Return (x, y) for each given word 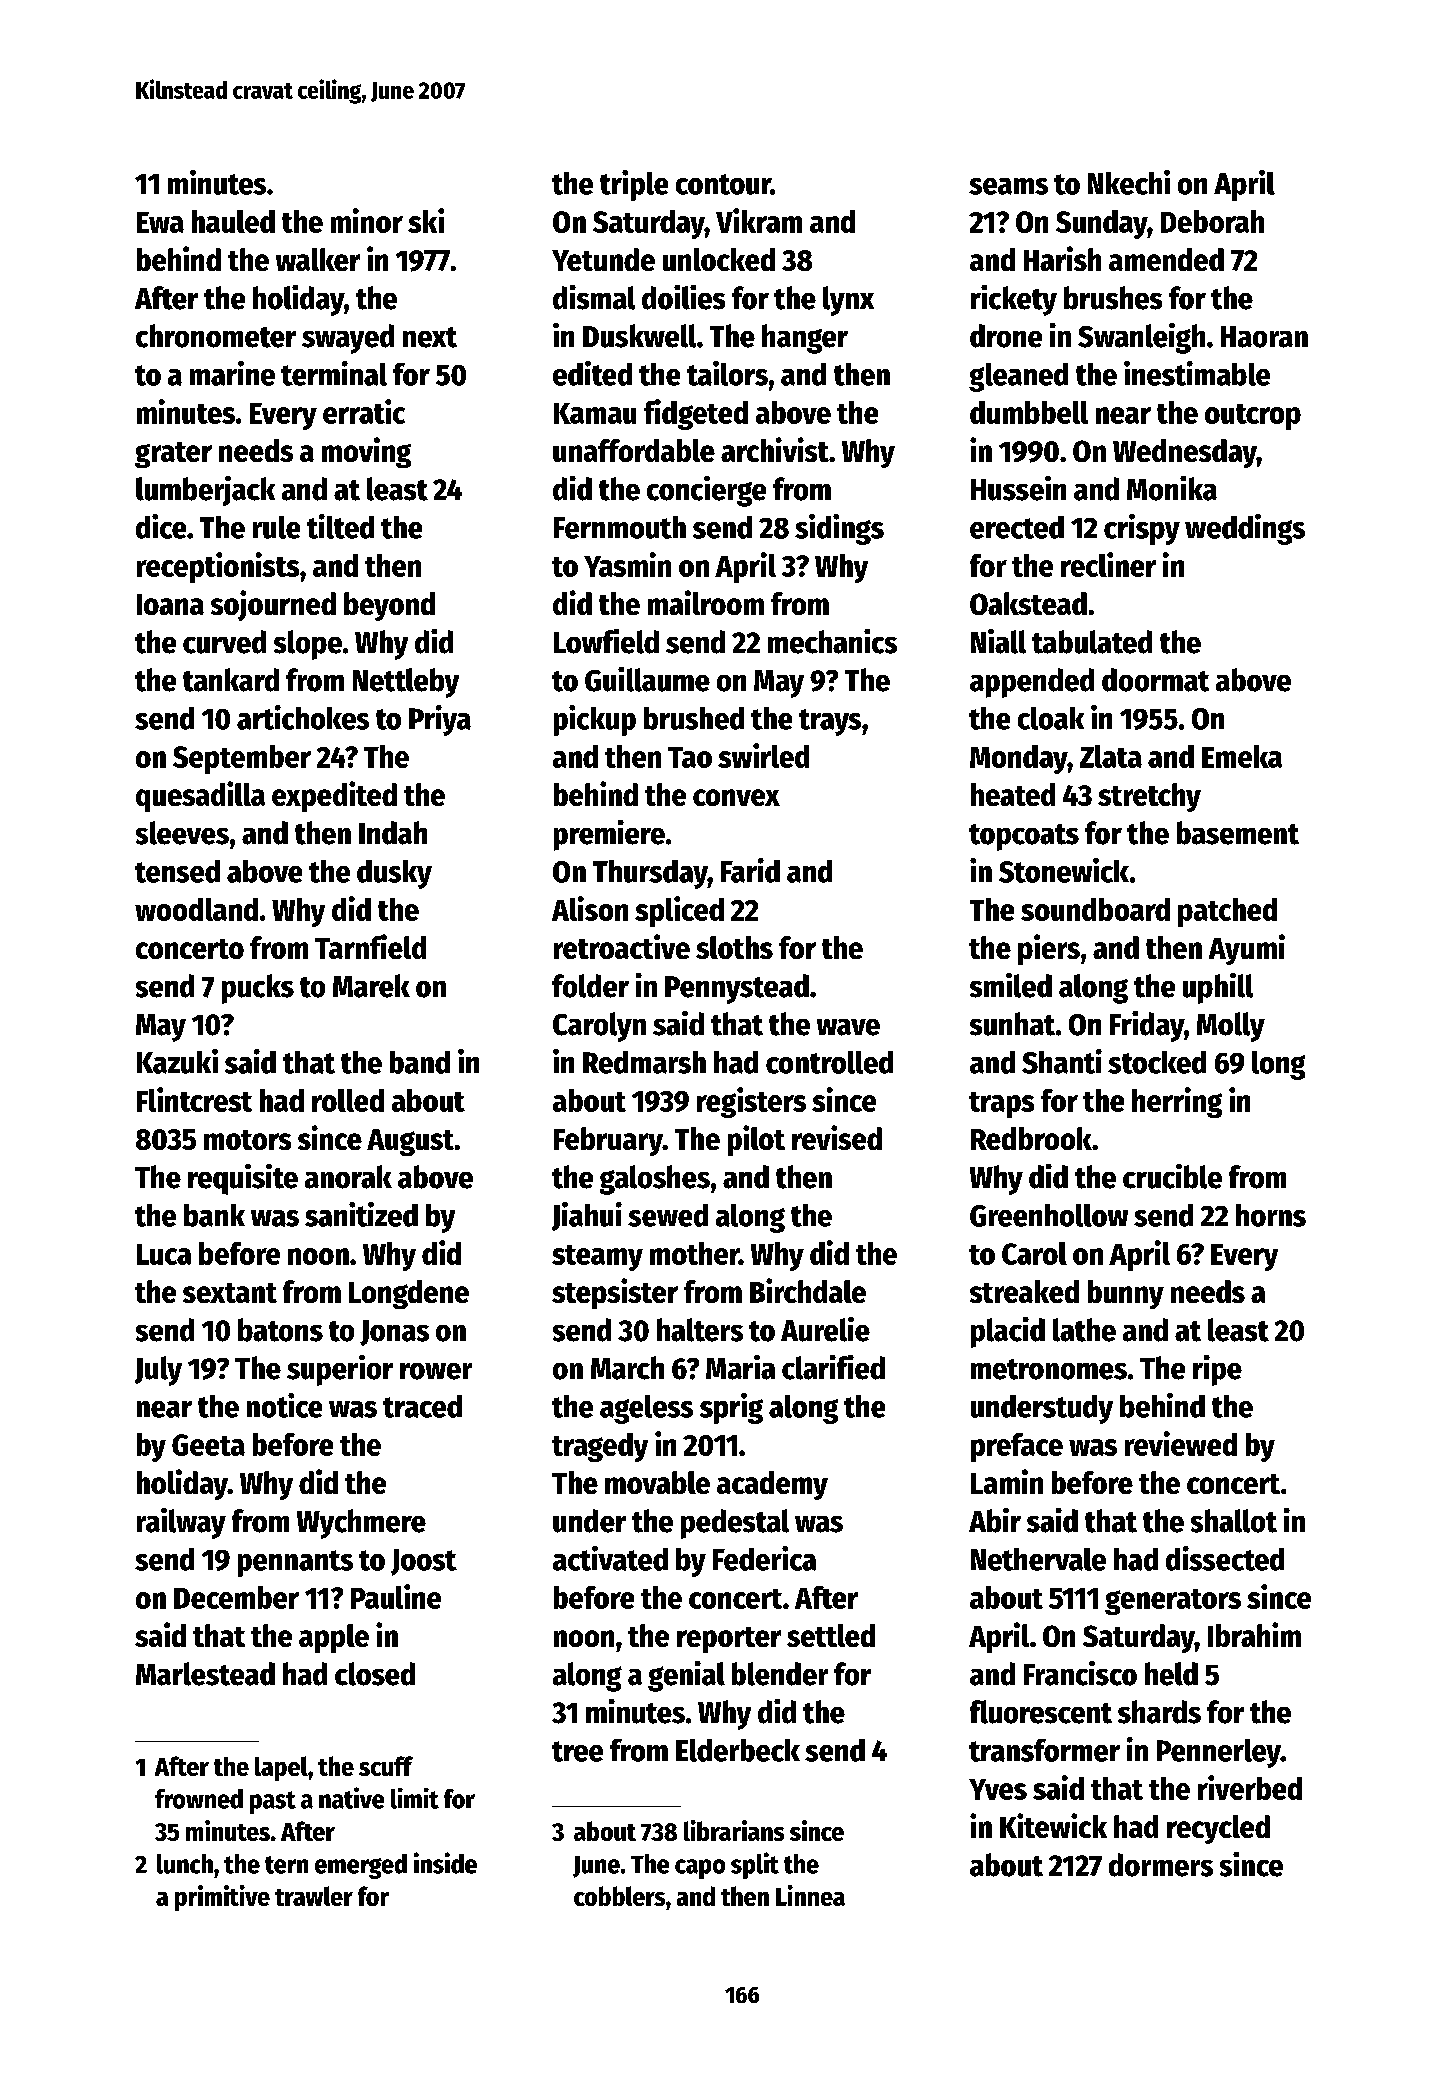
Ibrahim (1254, 1634)
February (608, 1141)
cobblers (619, 1896)
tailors (727, 373)
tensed (177, 871)
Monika (1172, 488)
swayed (348, 339)
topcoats (1024, 837)
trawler (314, 1896)
